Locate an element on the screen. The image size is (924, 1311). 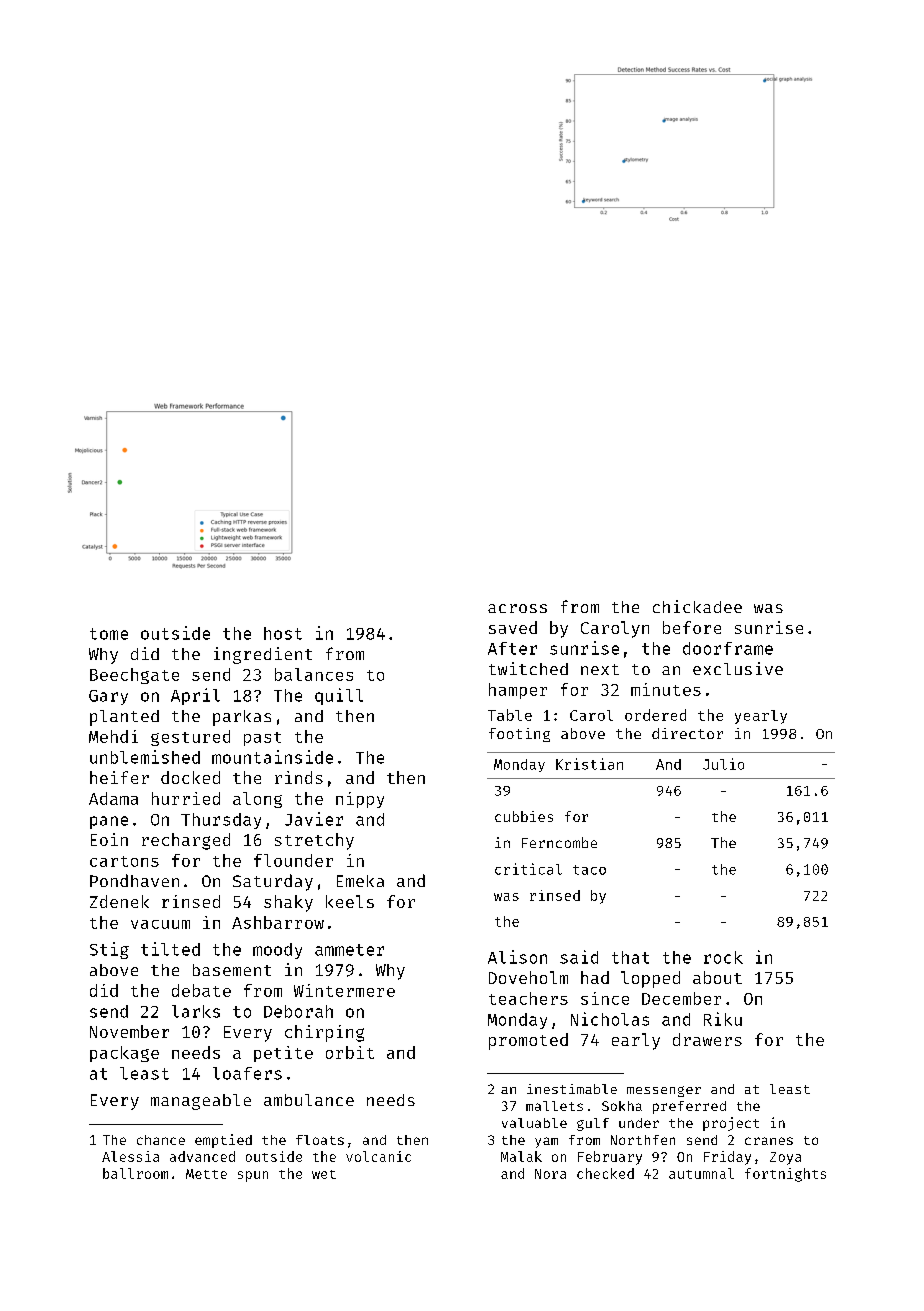
cubbies is located at coordinates (524, 816).
